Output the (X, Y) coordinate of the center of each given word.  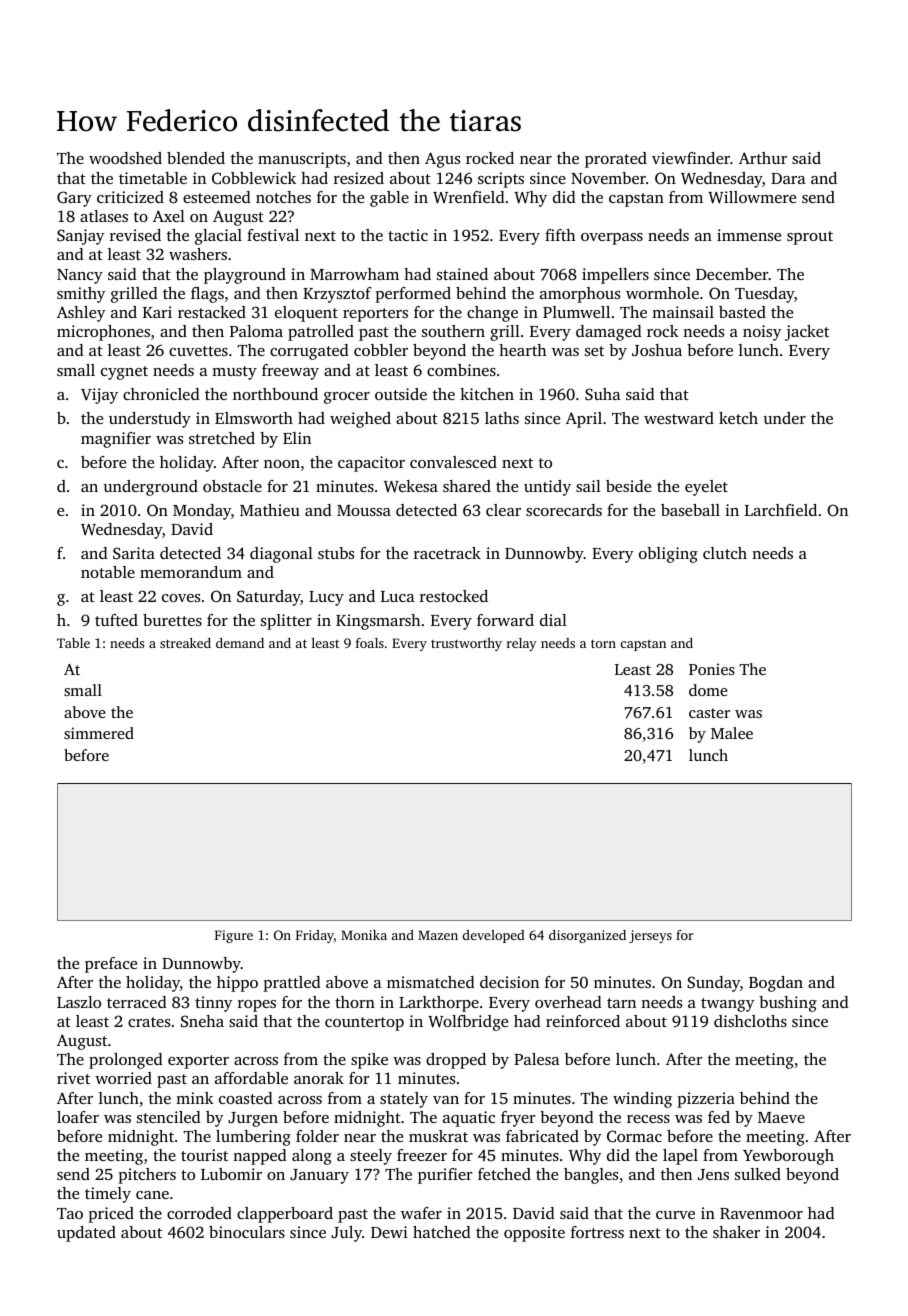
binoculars (247, 1232)
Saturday (269, 598)
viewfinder (691, 158)
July (346, 1234)
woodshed (125, 158)
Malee (732, 733)
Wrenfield (469, 197)
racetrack (447, 553)
